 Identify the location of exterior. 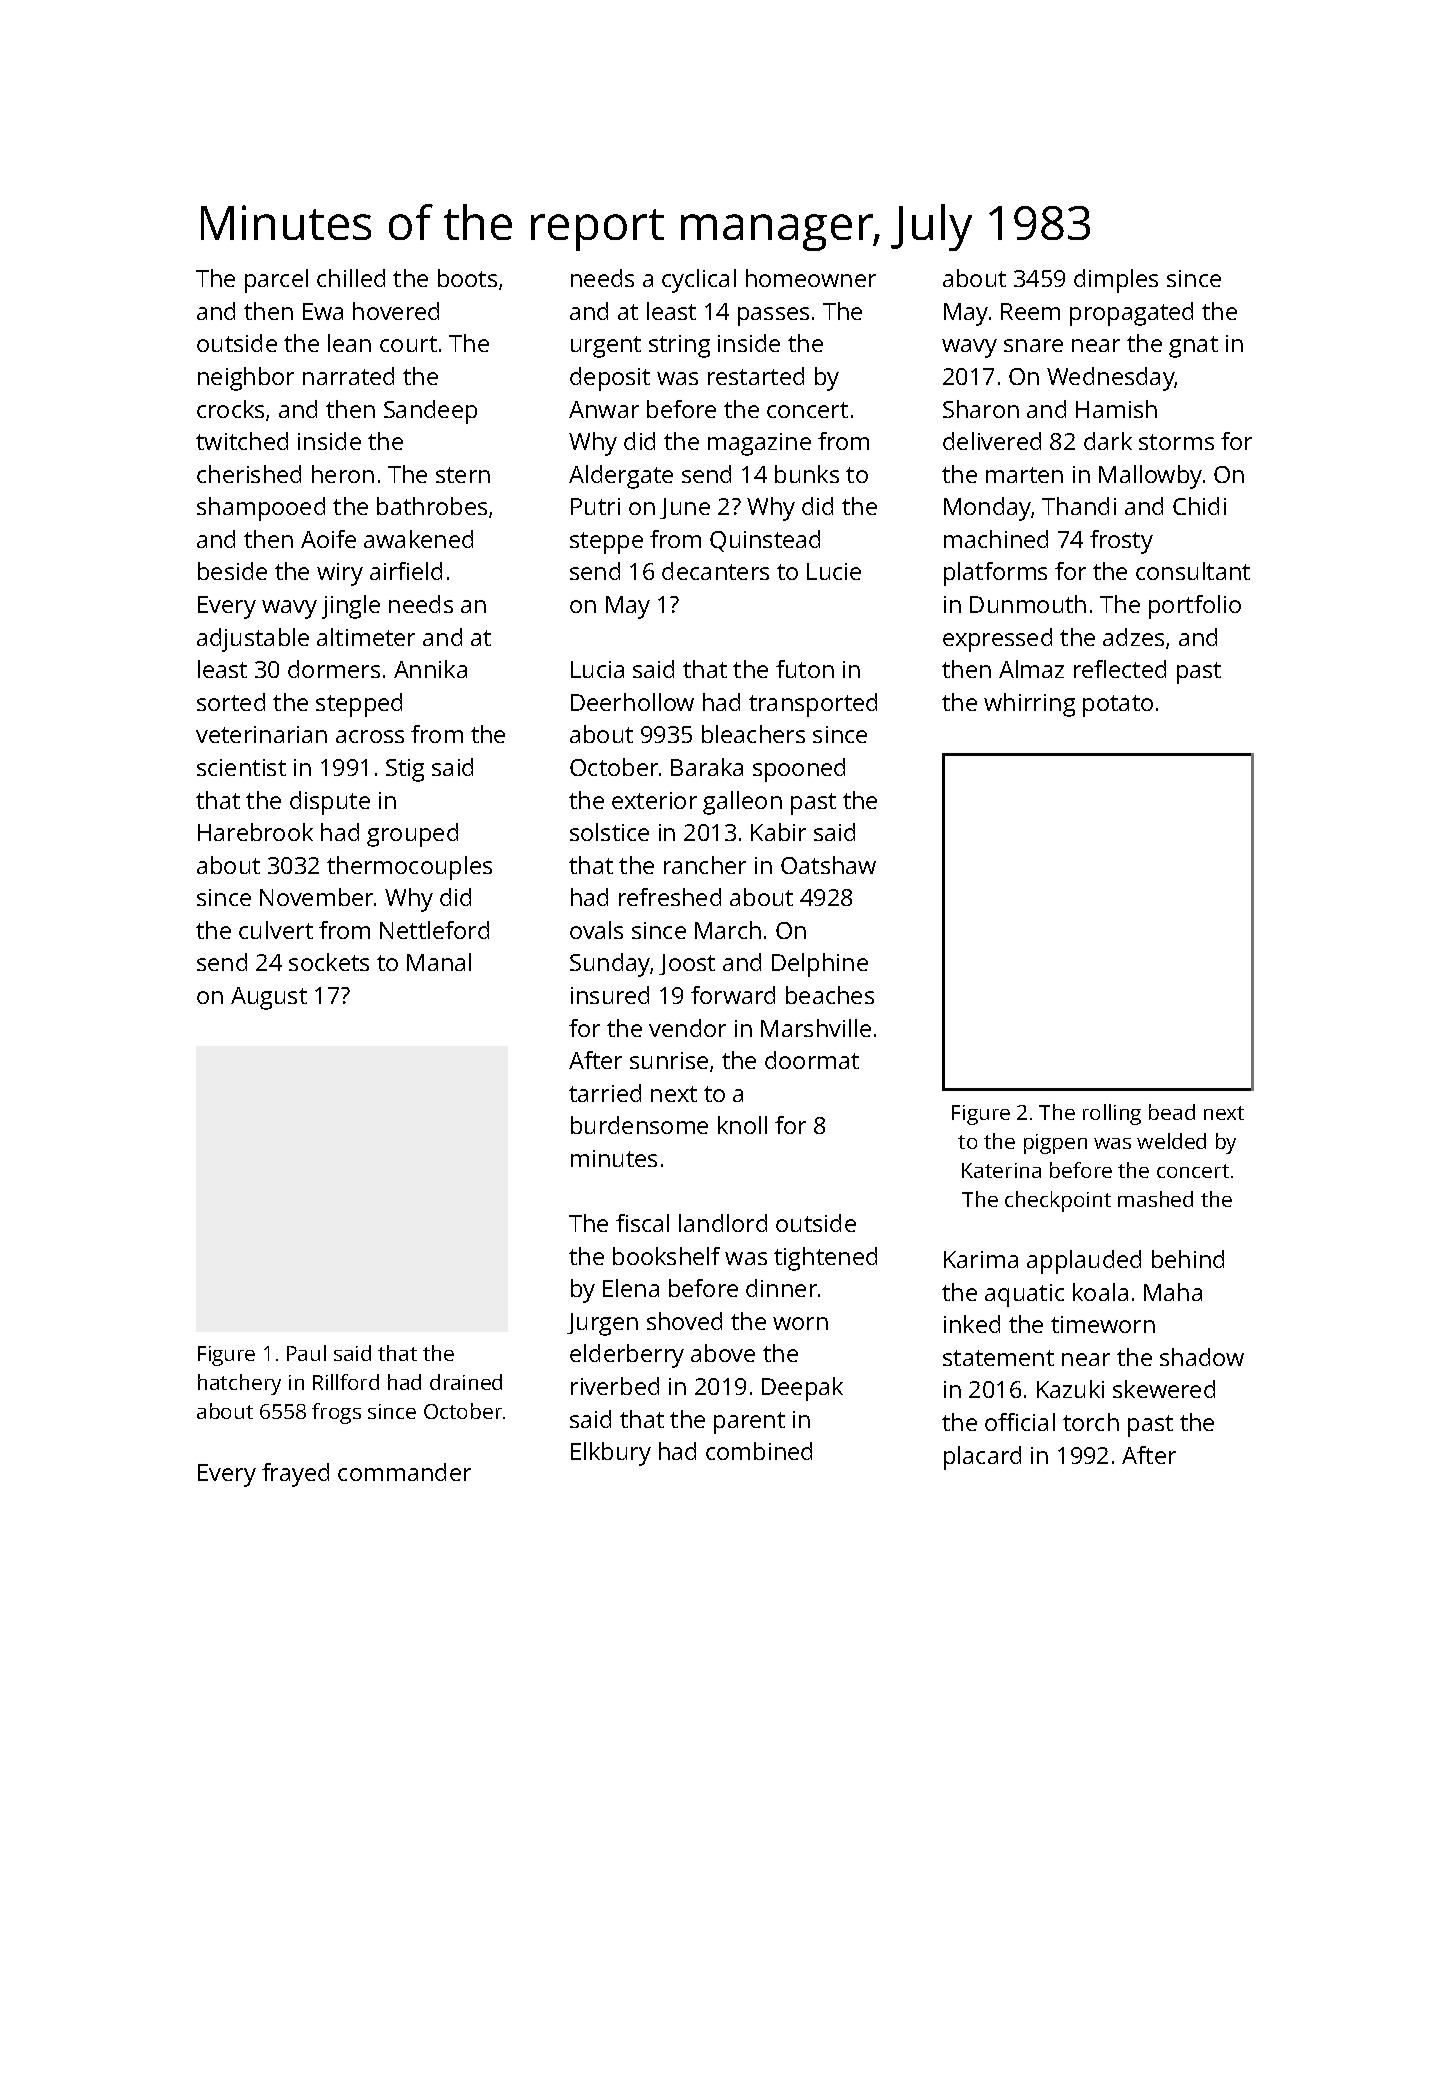
(654, 800).
